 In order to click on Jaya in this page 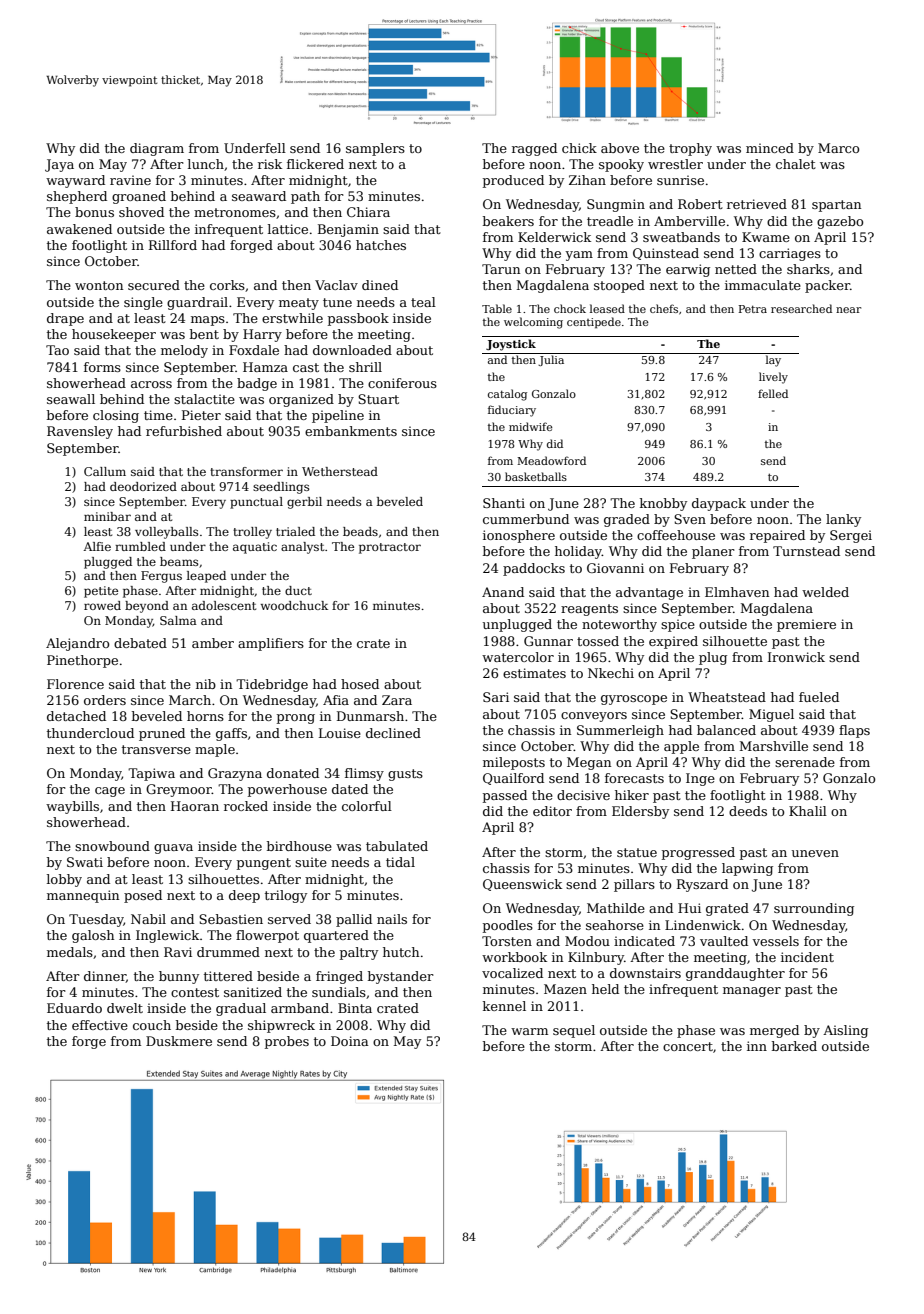, I will do `click(59, 165)`.
